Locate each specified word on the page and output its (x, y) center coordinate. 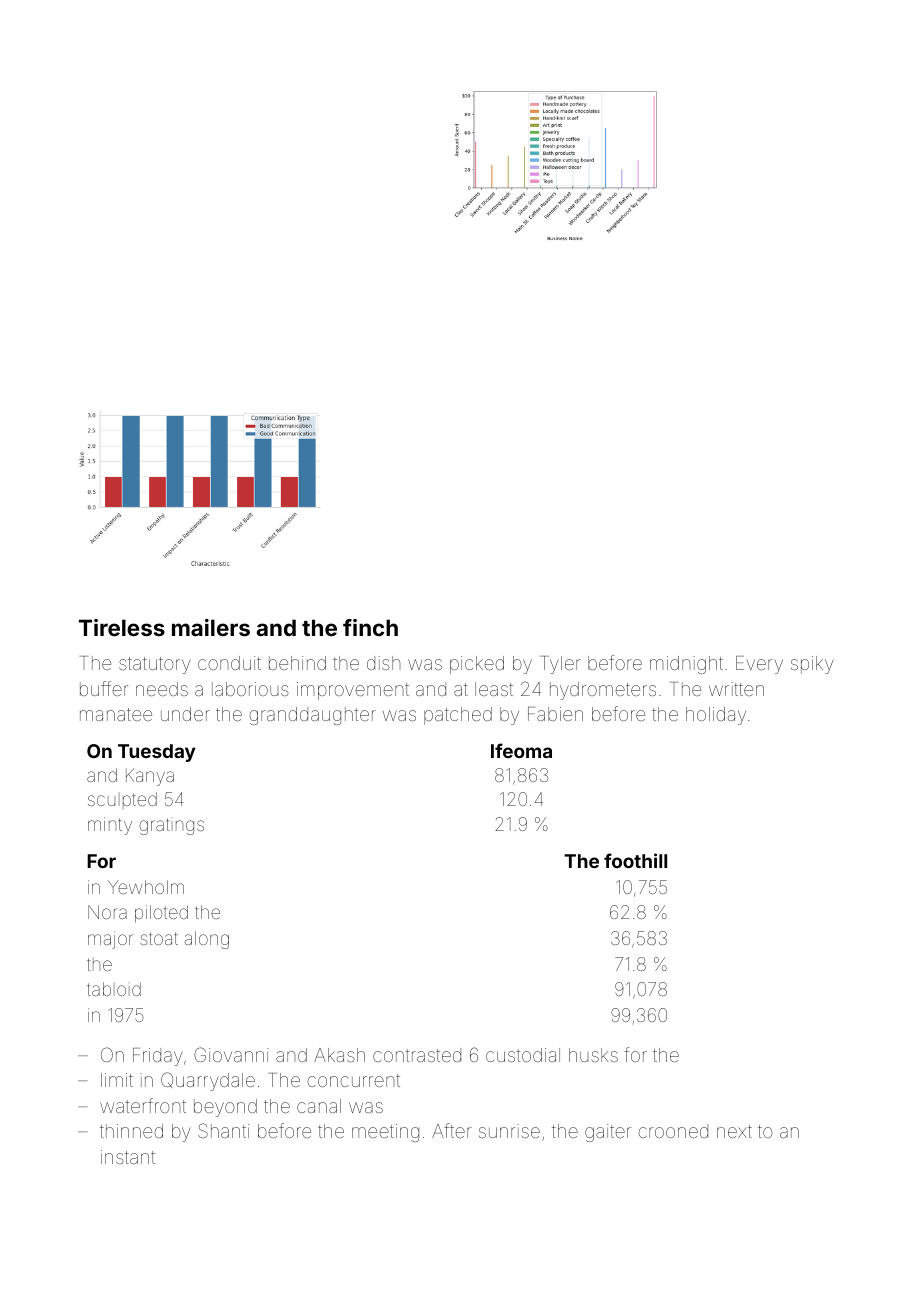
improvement (353, 691)
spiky (812, 665)
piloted (161, 914)
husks (593, 1055)
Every (759, 665)
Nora (107, 912)
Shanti (223, 1130)
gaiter (608, 1133)
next (734, 1131)
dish (383, 663)
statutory (155, 665)
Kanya (150, 777)
